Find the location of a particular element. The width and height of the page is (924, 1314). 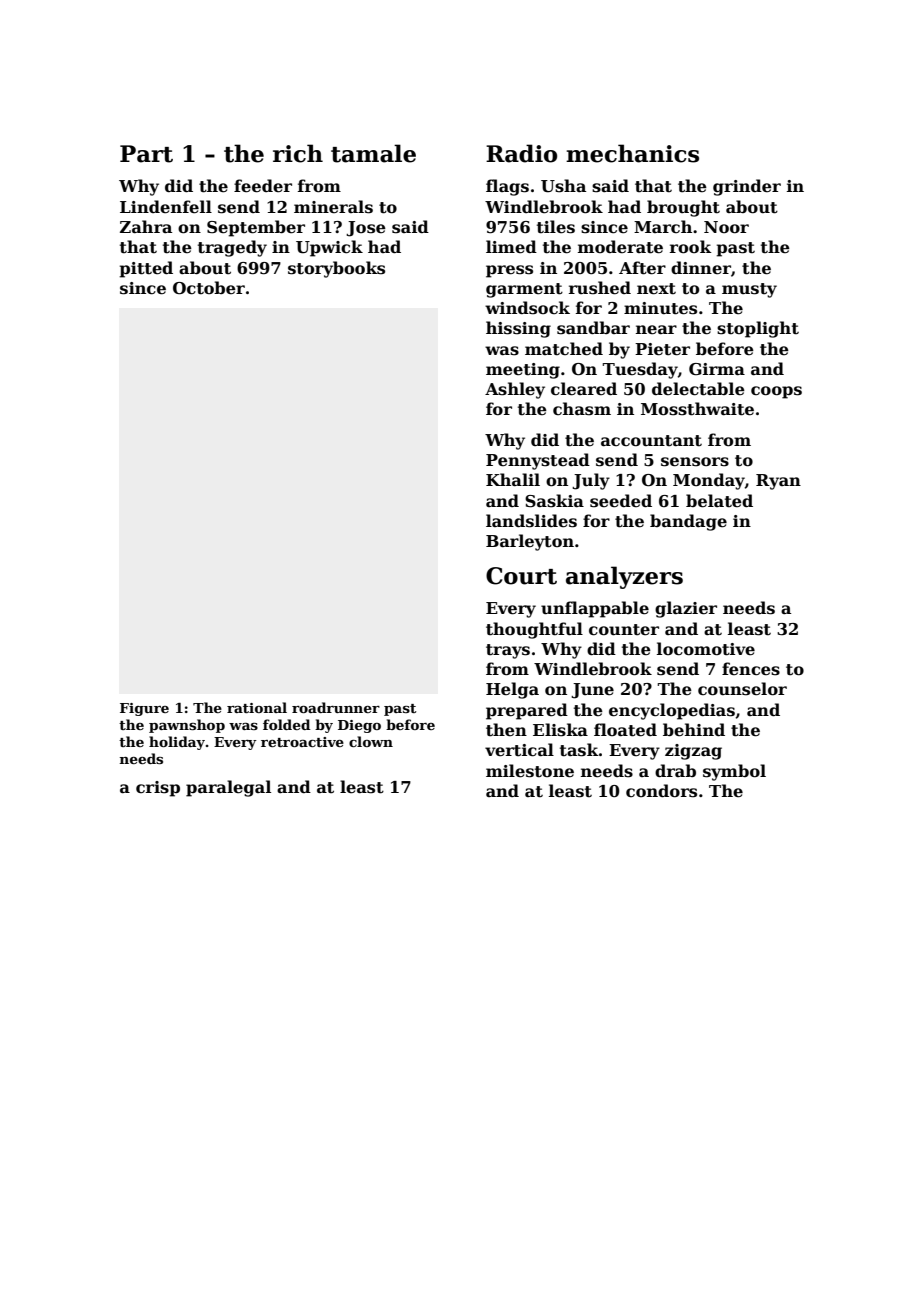

tamale is located at coordinates (373, 153).
